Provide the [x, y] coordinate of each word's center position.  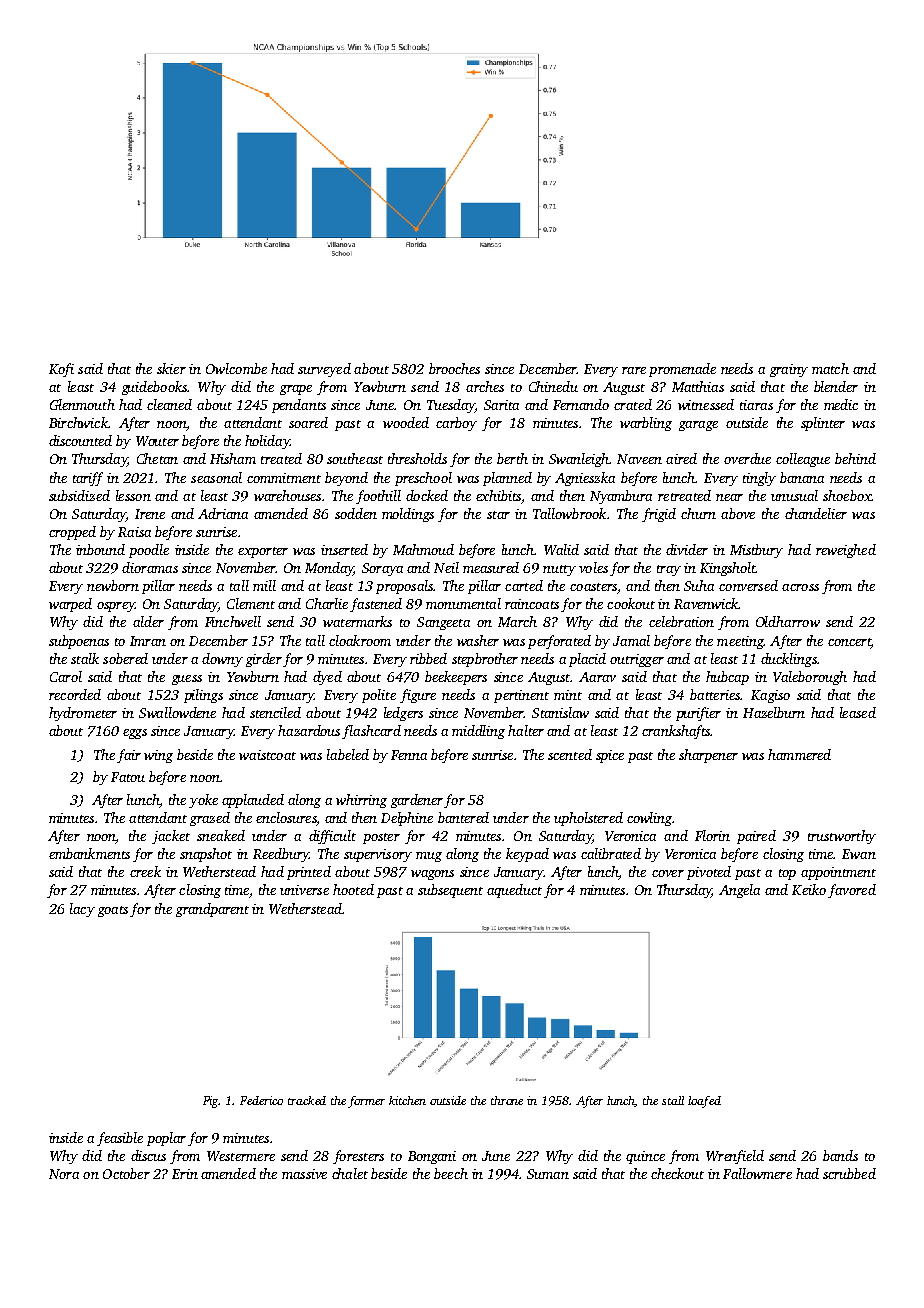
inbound [100, 549]
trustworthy [842, 837]
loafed [704, 1102]
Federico [261, 1100]
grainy [789, 370]
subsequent [450, 891]
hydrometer [83, 714]
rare [634, 370]
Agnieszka [585, 479]
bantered [463, 817]
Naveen [639, 459]
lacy [82, 910]
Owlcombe [236, 368]
